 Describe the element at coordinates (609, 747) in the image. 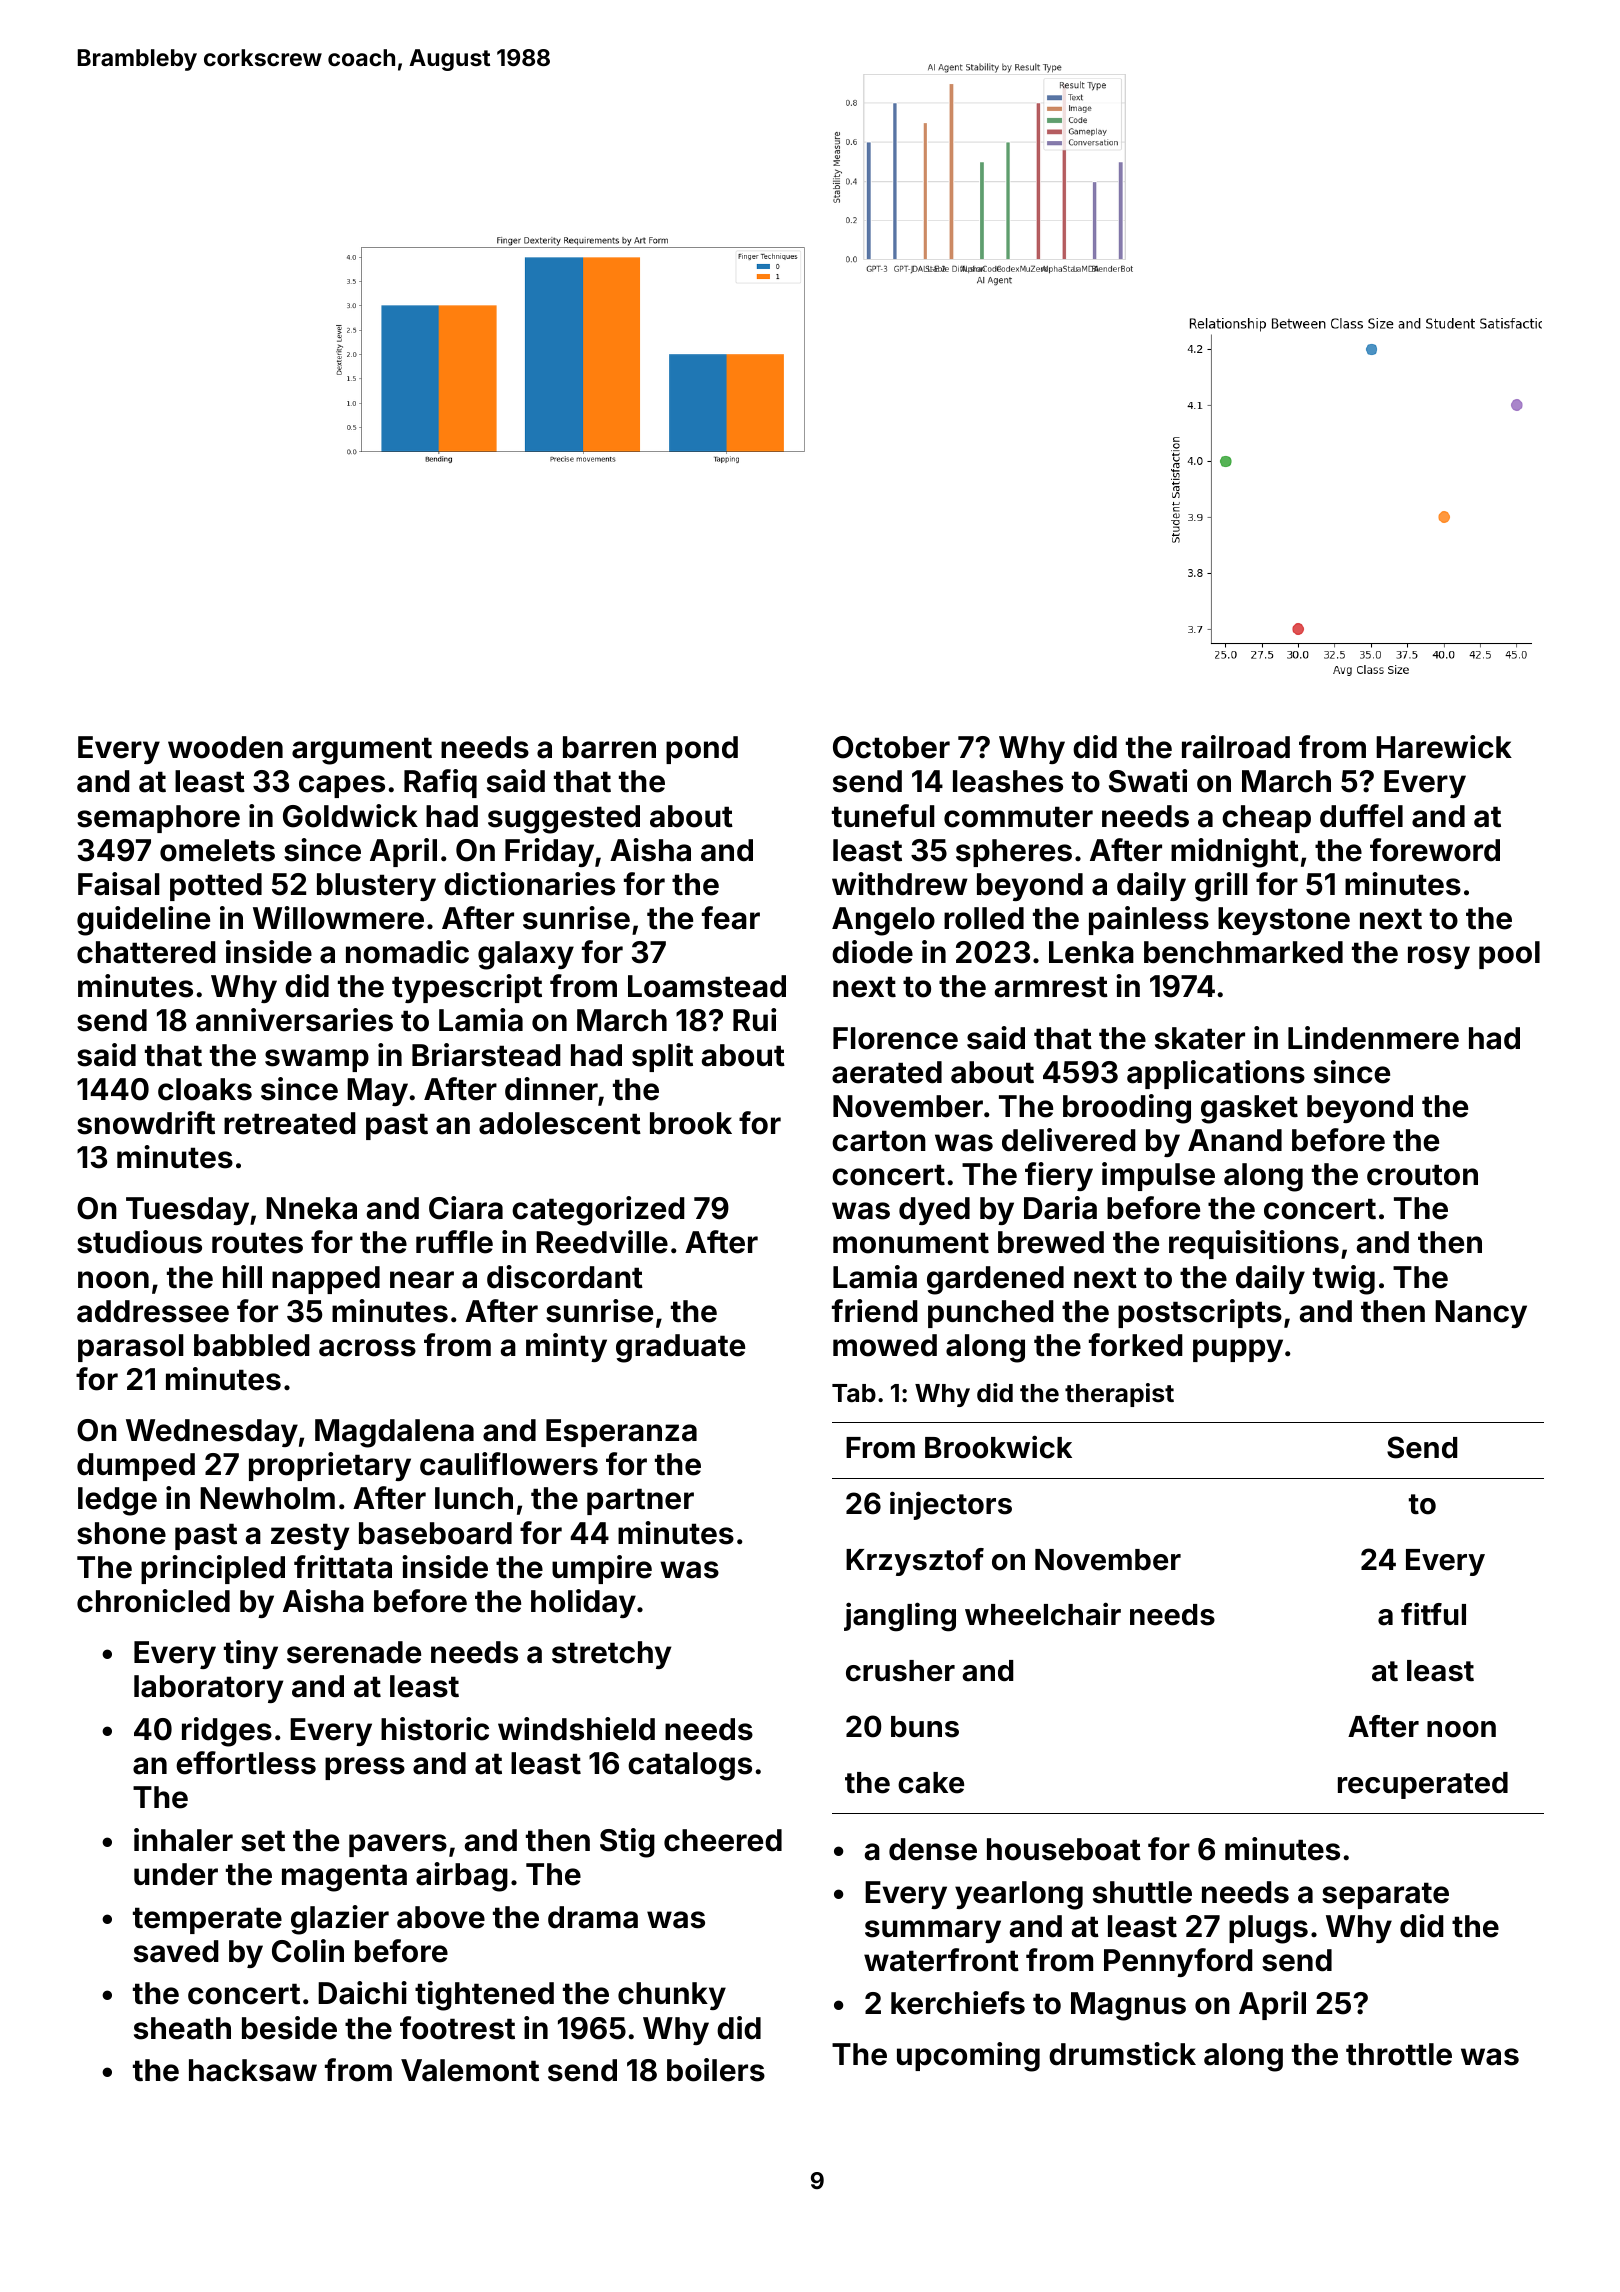

I see `barren` at that location.
